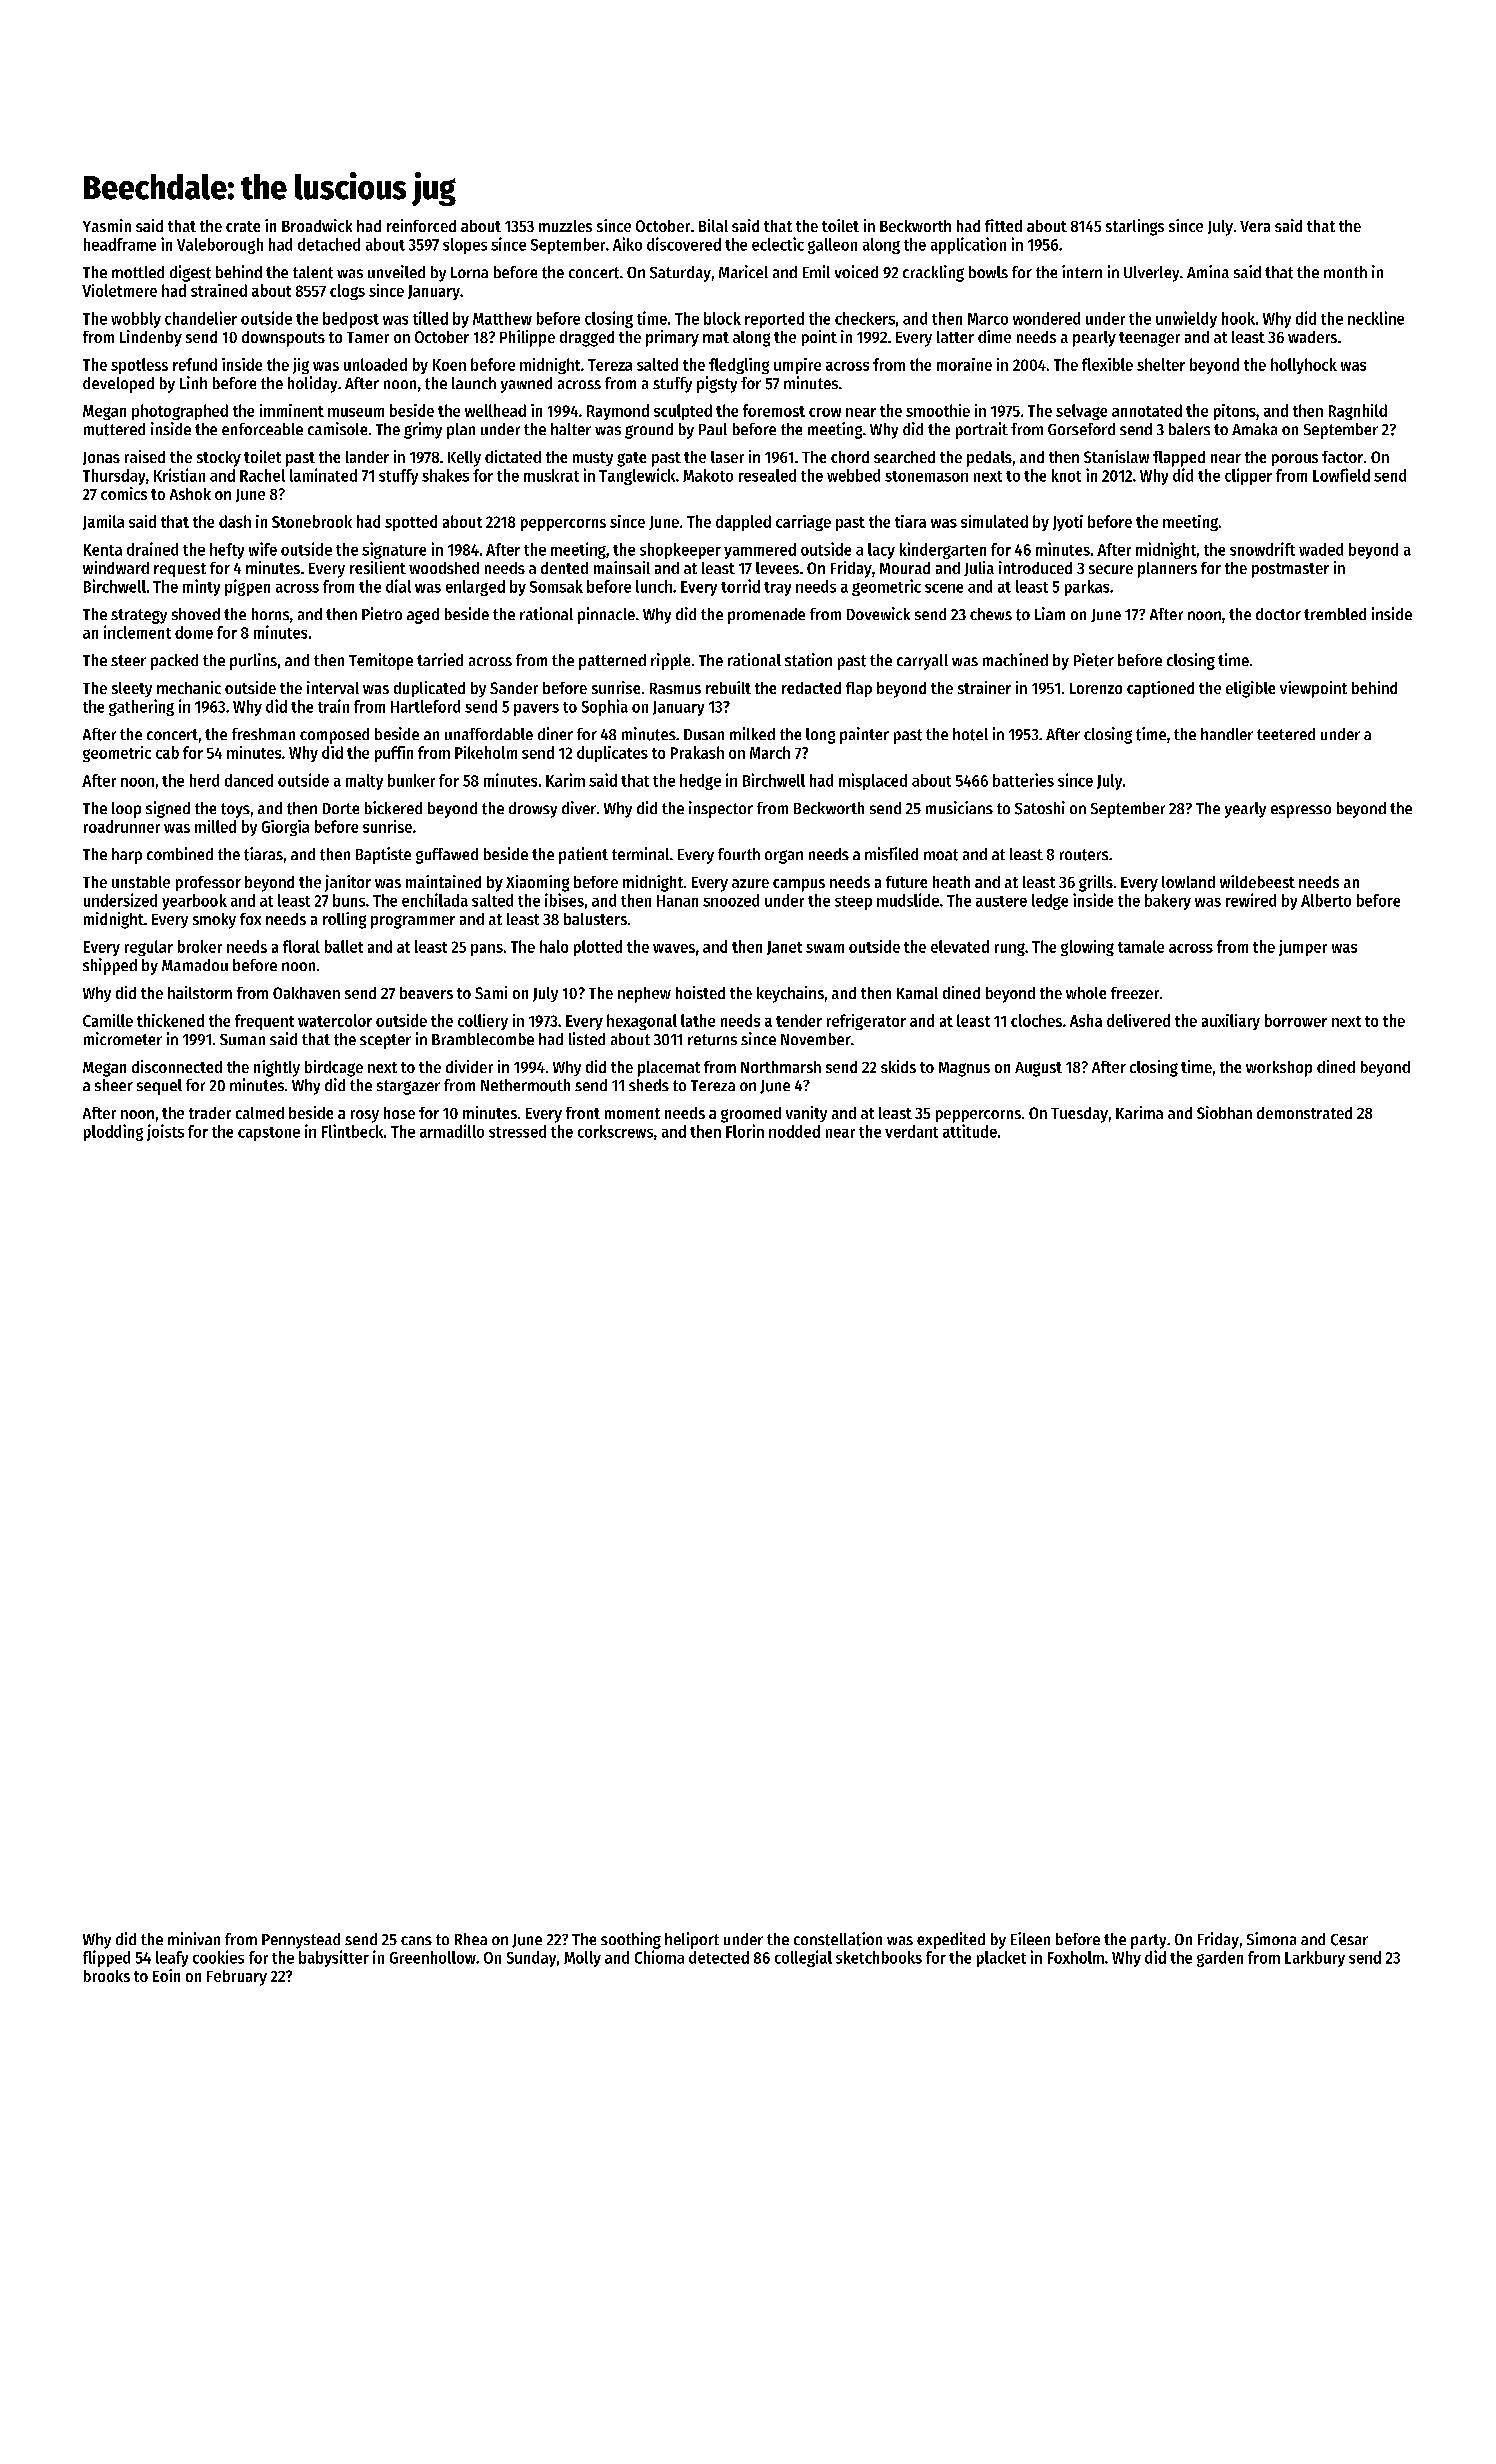 This screenshot has width=1496, height=2464. I want to click on minivan, so click(194, 1938).
